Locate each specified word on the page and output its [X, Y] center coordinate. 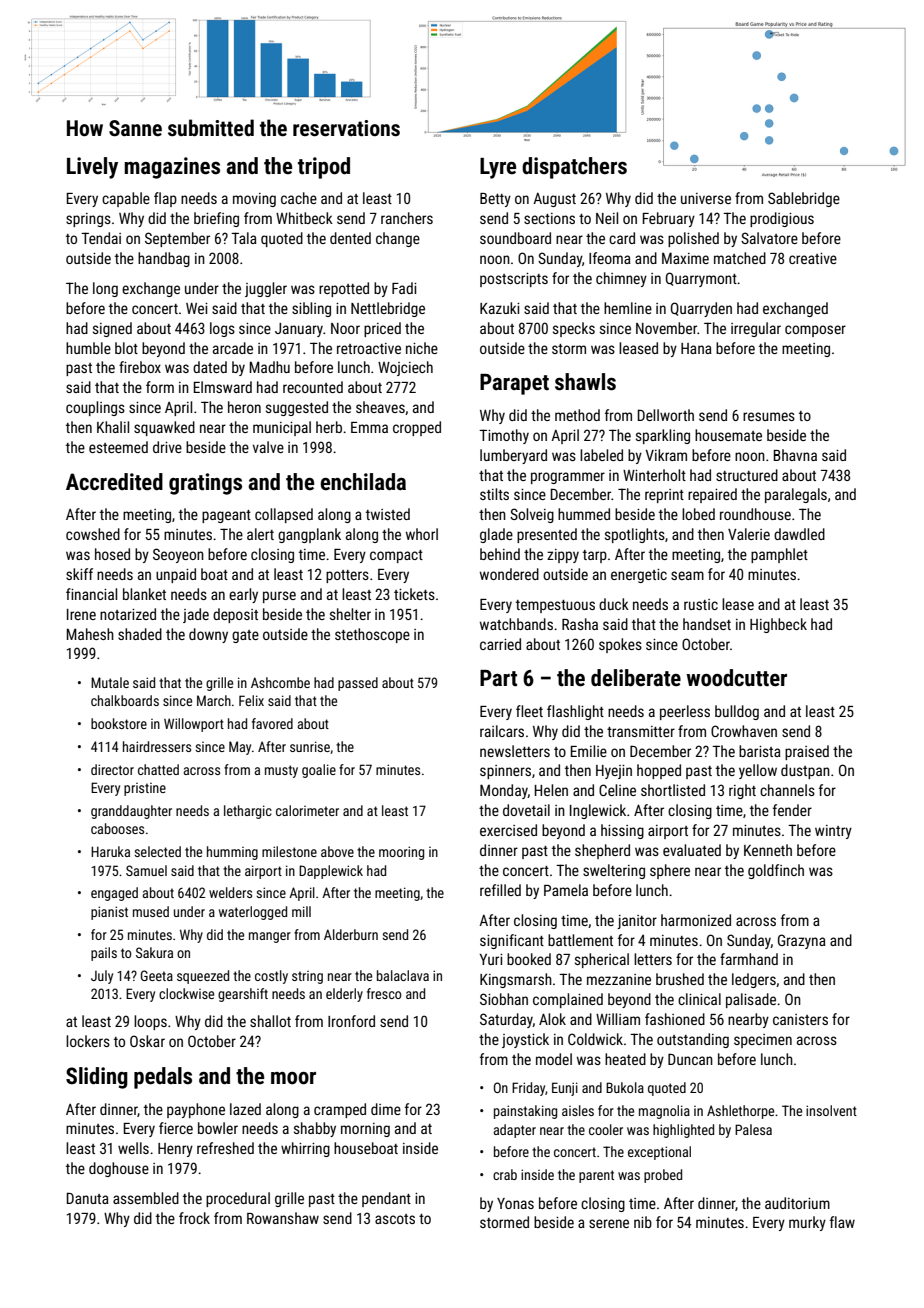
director [112, 769]
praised [807, 752]
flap [165, 199]
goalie [319, 771]
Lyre [498, 168]
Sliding [97, 1078]
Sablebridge [804, 199]
